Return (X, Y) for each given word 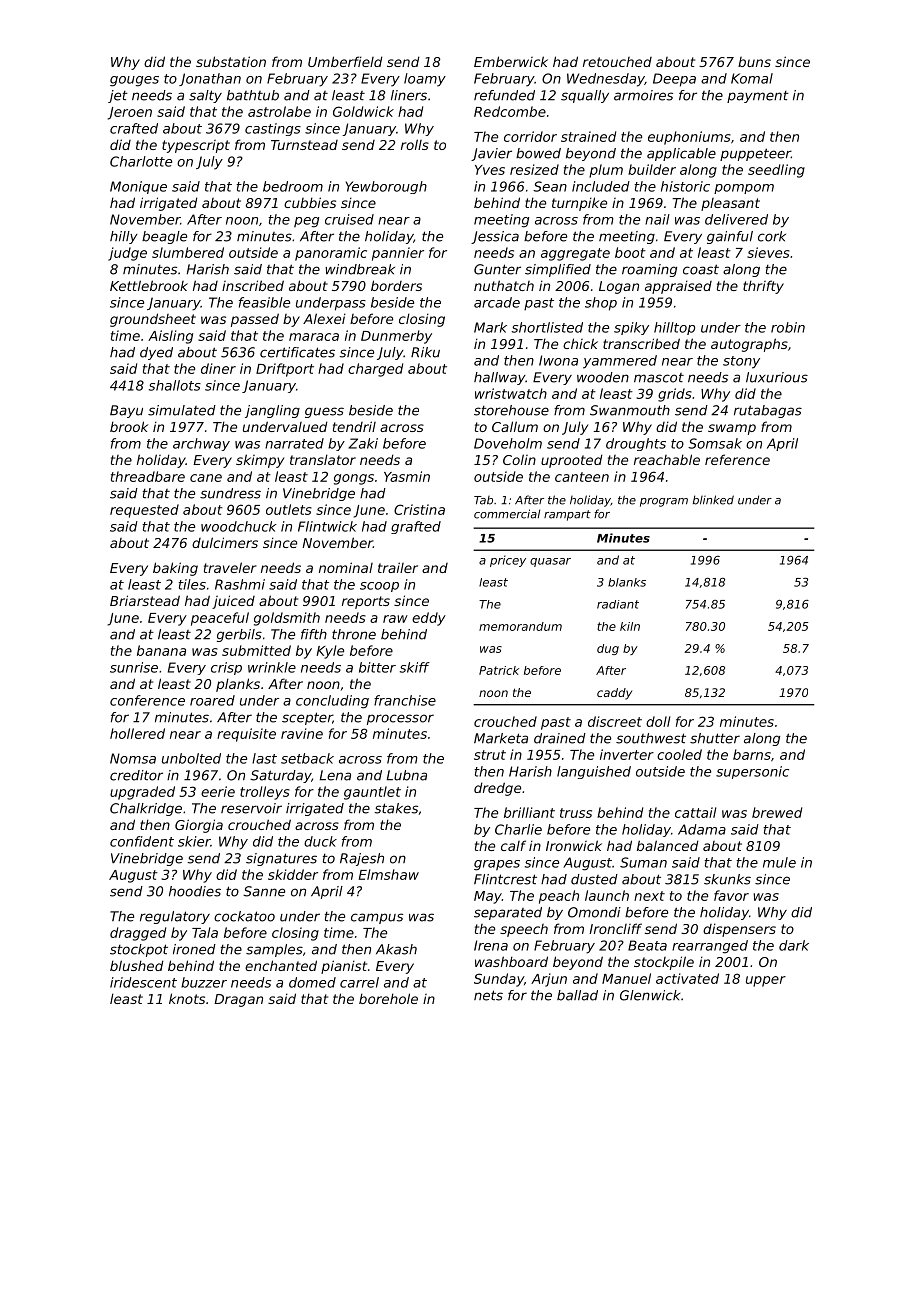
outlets (289, 509)
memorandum (520, 626)
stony (741, 362)
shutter (715, 738)
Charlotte (141, 161)
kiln (630, 626)
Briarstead (145, 600)
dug (608, 649)
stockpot (139, 950)
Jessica (495, 237)
